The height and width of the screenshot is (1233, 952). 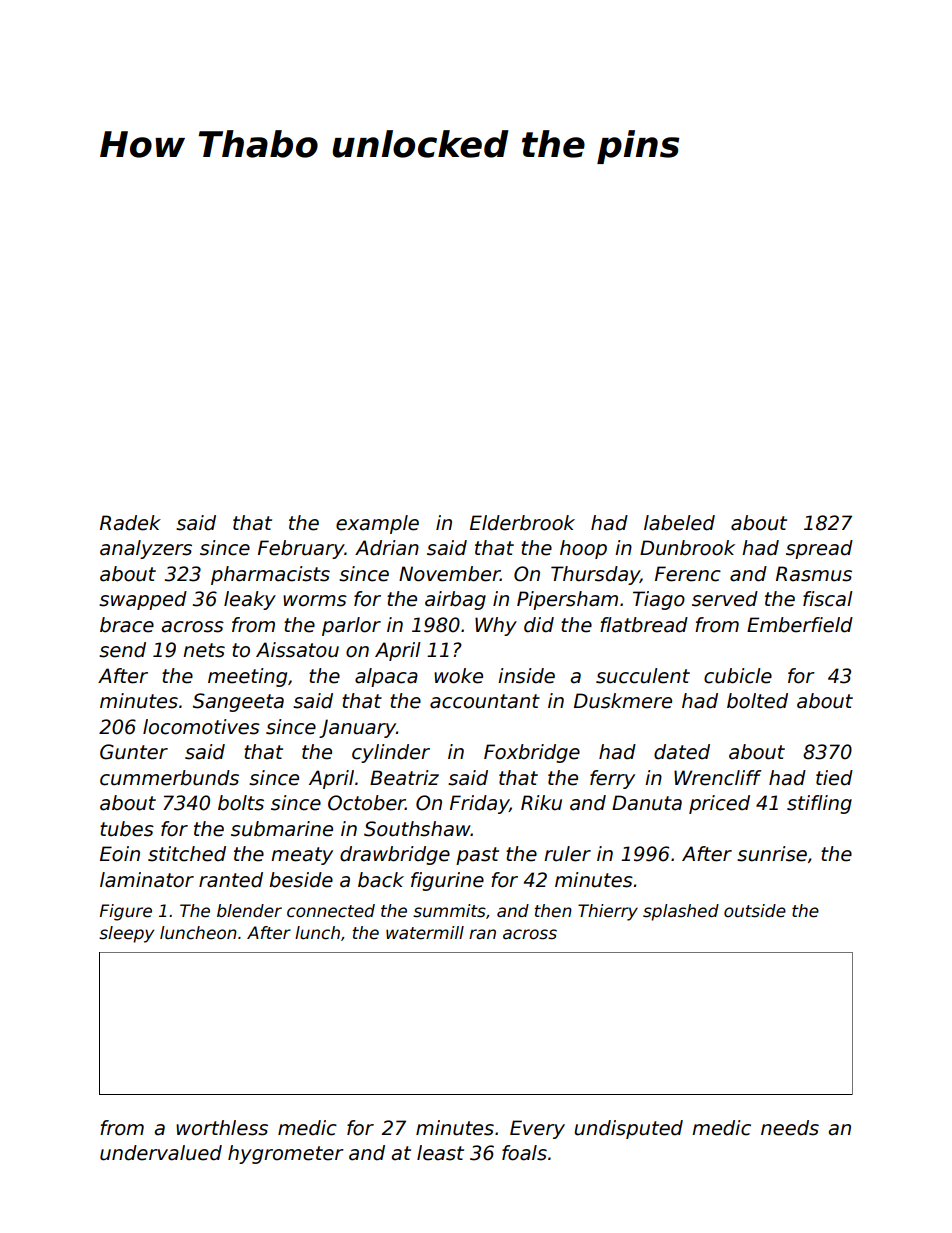 I want to click on tubes, so click(x=127, y=829).
